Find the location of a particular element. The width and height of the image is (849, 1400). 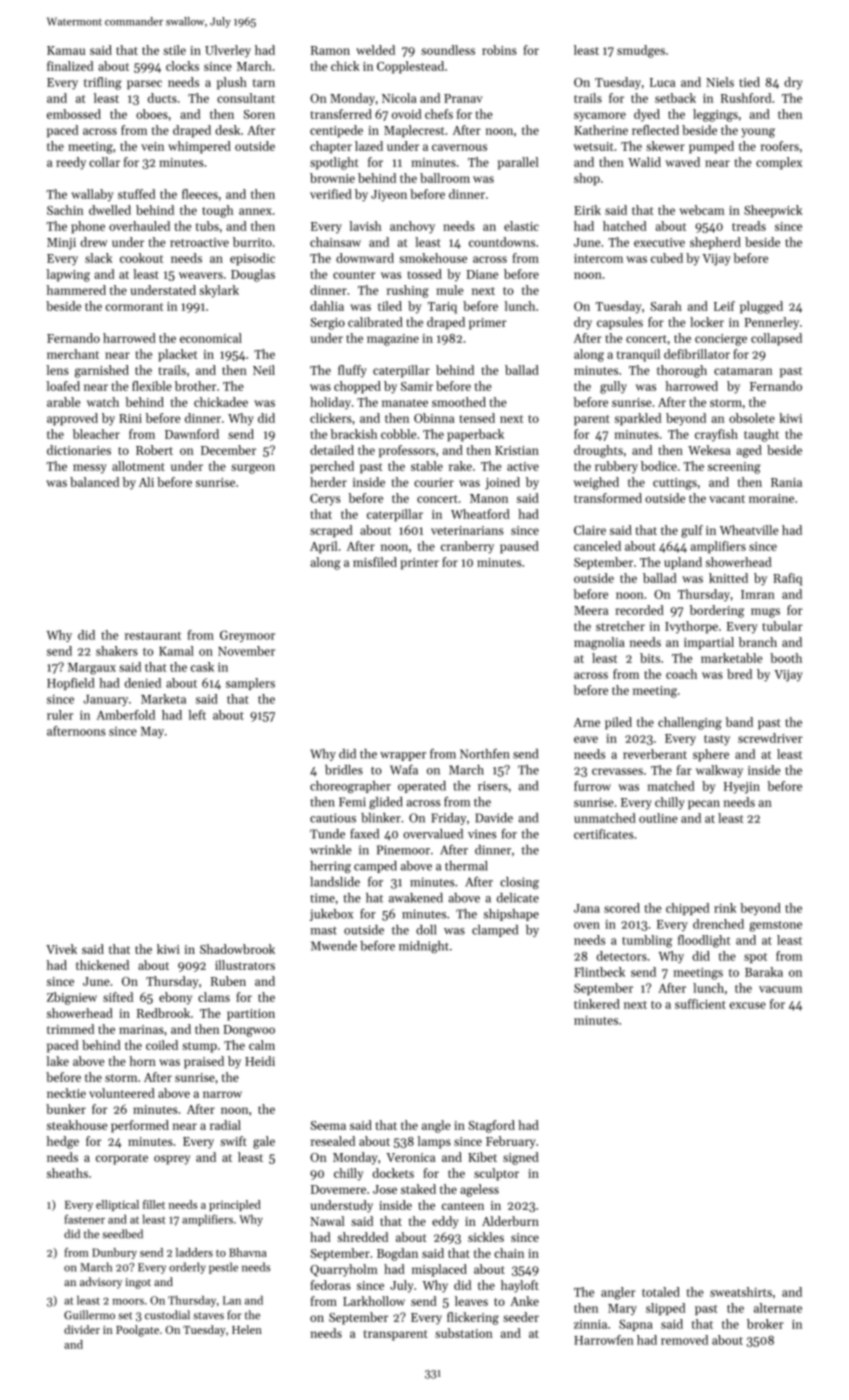

staves is located at coordinates (208, 1316).
